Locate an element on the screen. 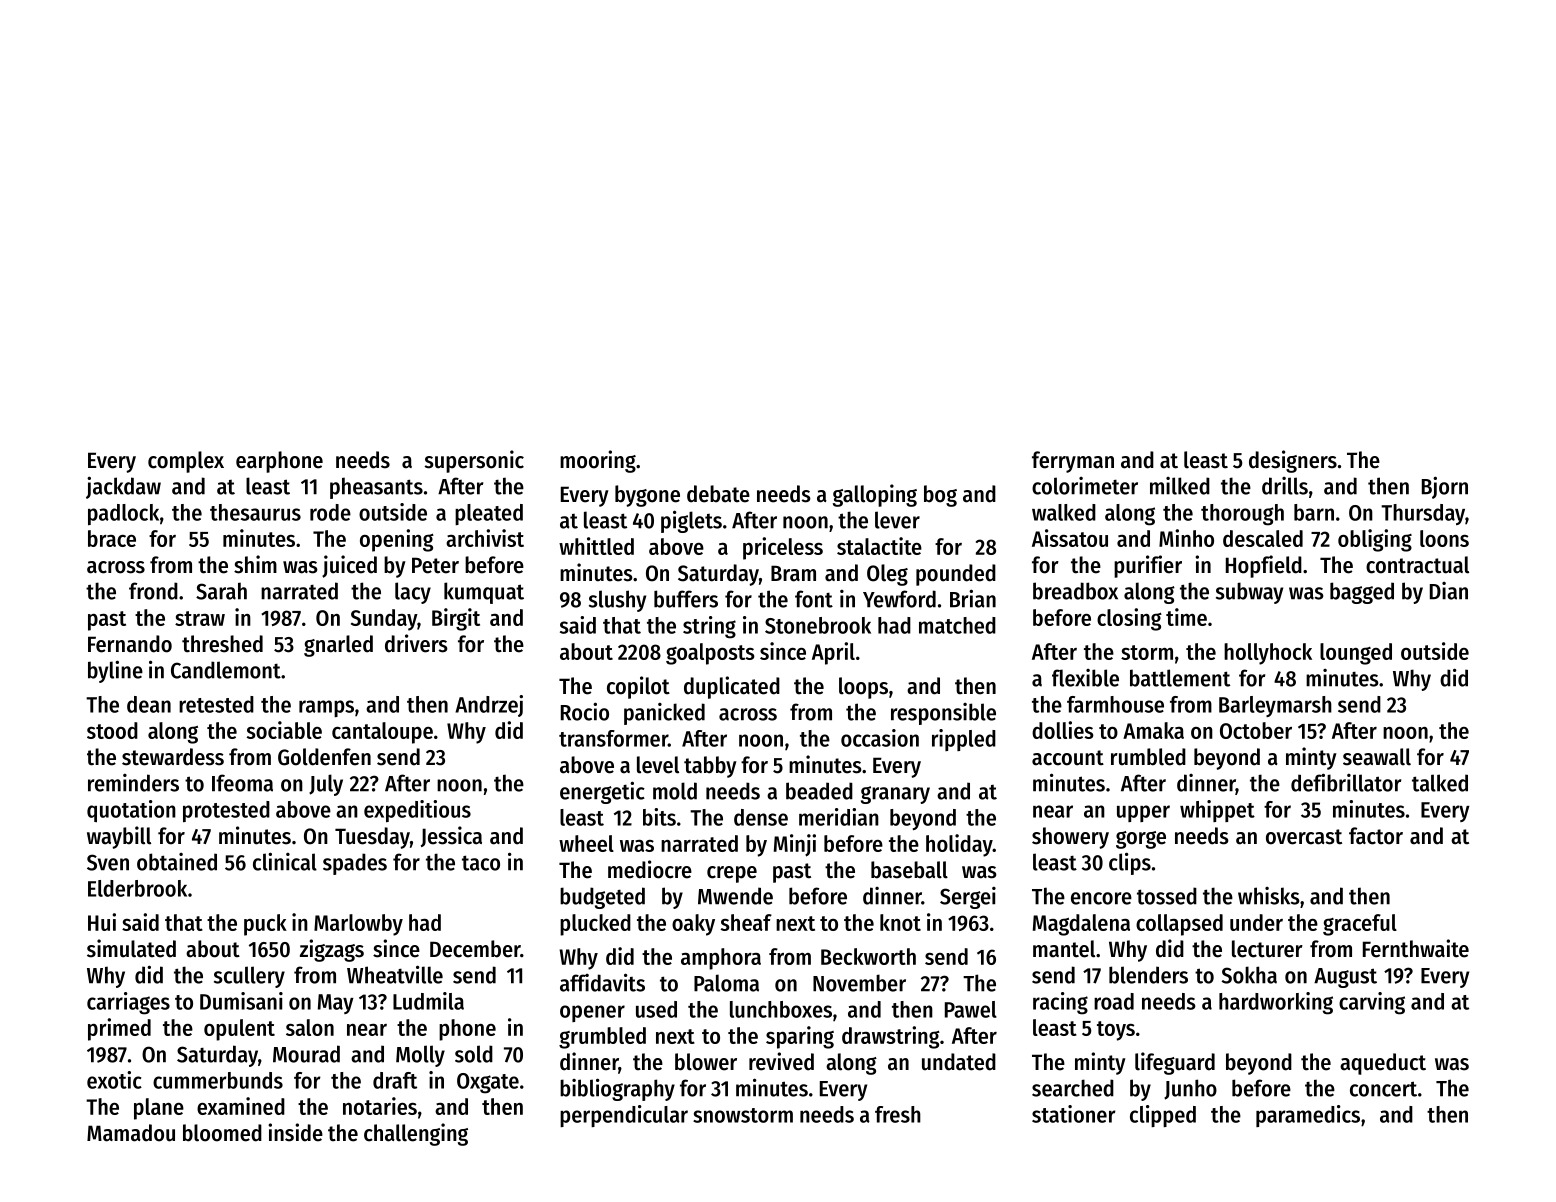 The width and height of the screenshot is (1556, 1202). whippet is located at coordinates (1217, 811).
